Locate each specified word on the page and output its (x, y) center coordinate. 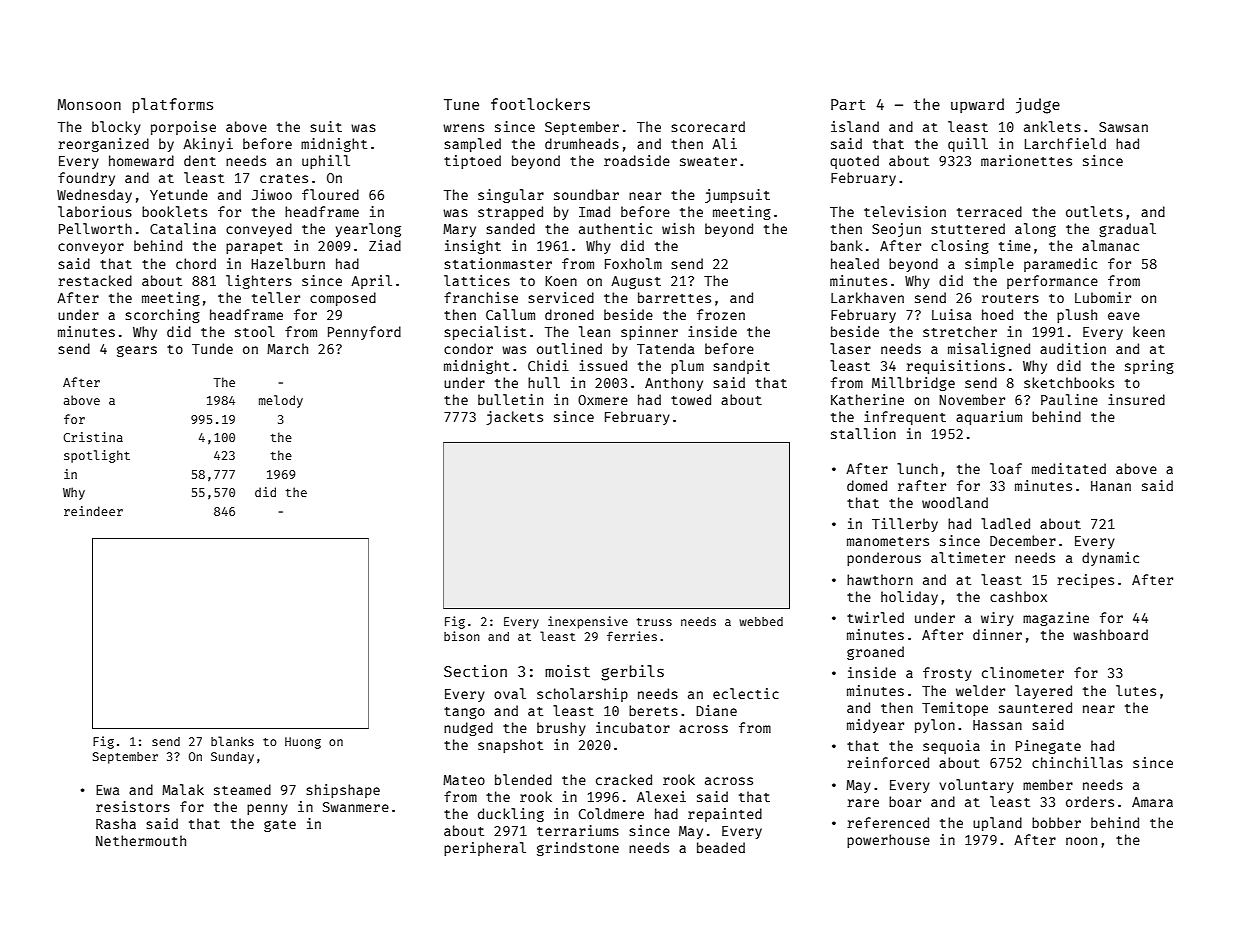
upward (977, 105)
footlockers (540, 104)
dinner (997, 634)
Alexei (661, 796)
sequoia (951, 747)
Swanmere (356, 807)
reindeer (93, 511)
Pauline (1069, 399)
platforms (173, 105)
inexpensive (588, 622)
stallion (863, 433)
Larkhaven (867, 297)
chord (196, 263)
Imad (594, 211)
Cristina (93, 437)
